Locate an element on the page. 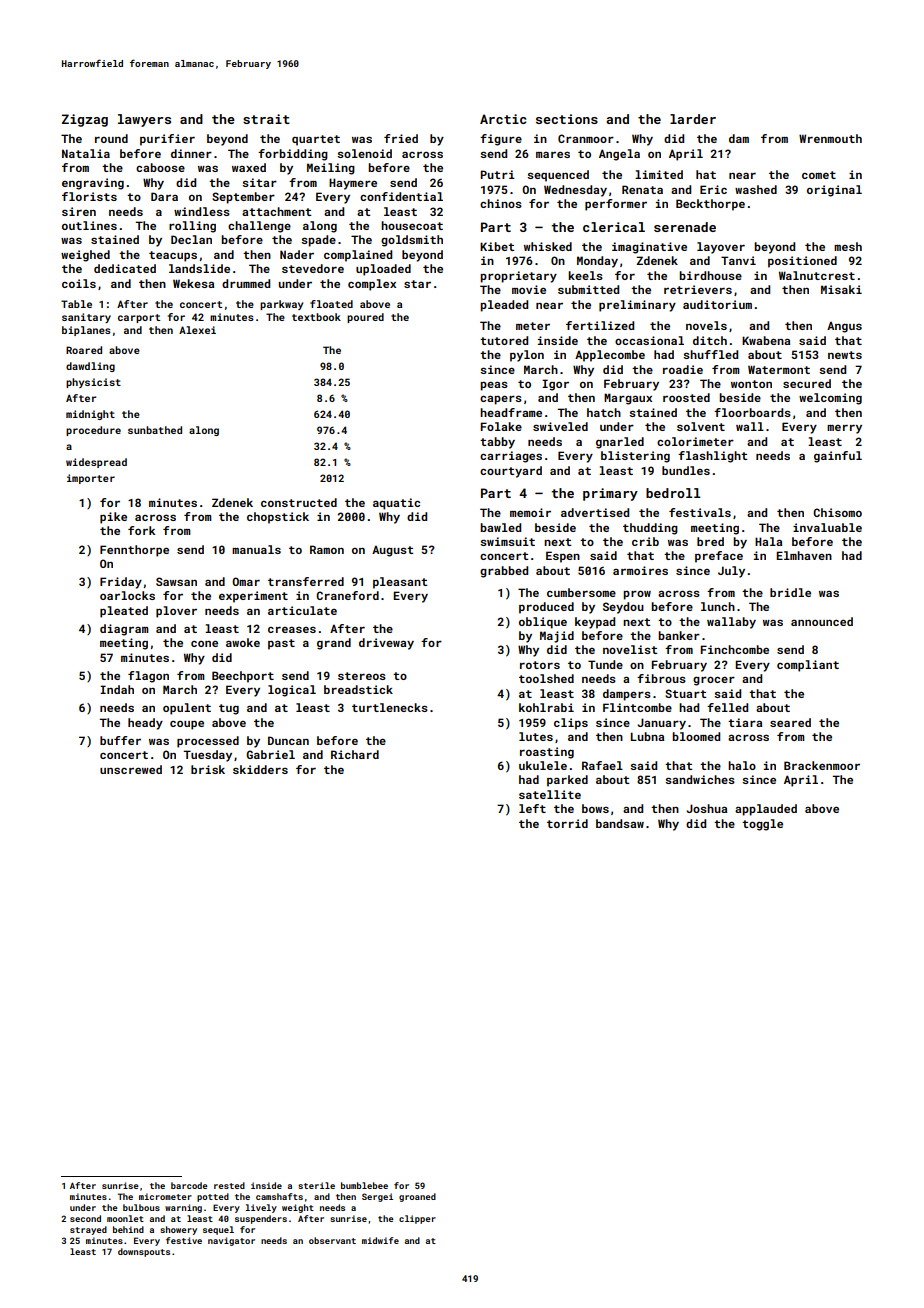 The image size is (924, 1308). drummed is located at coordinates (246, 283).
